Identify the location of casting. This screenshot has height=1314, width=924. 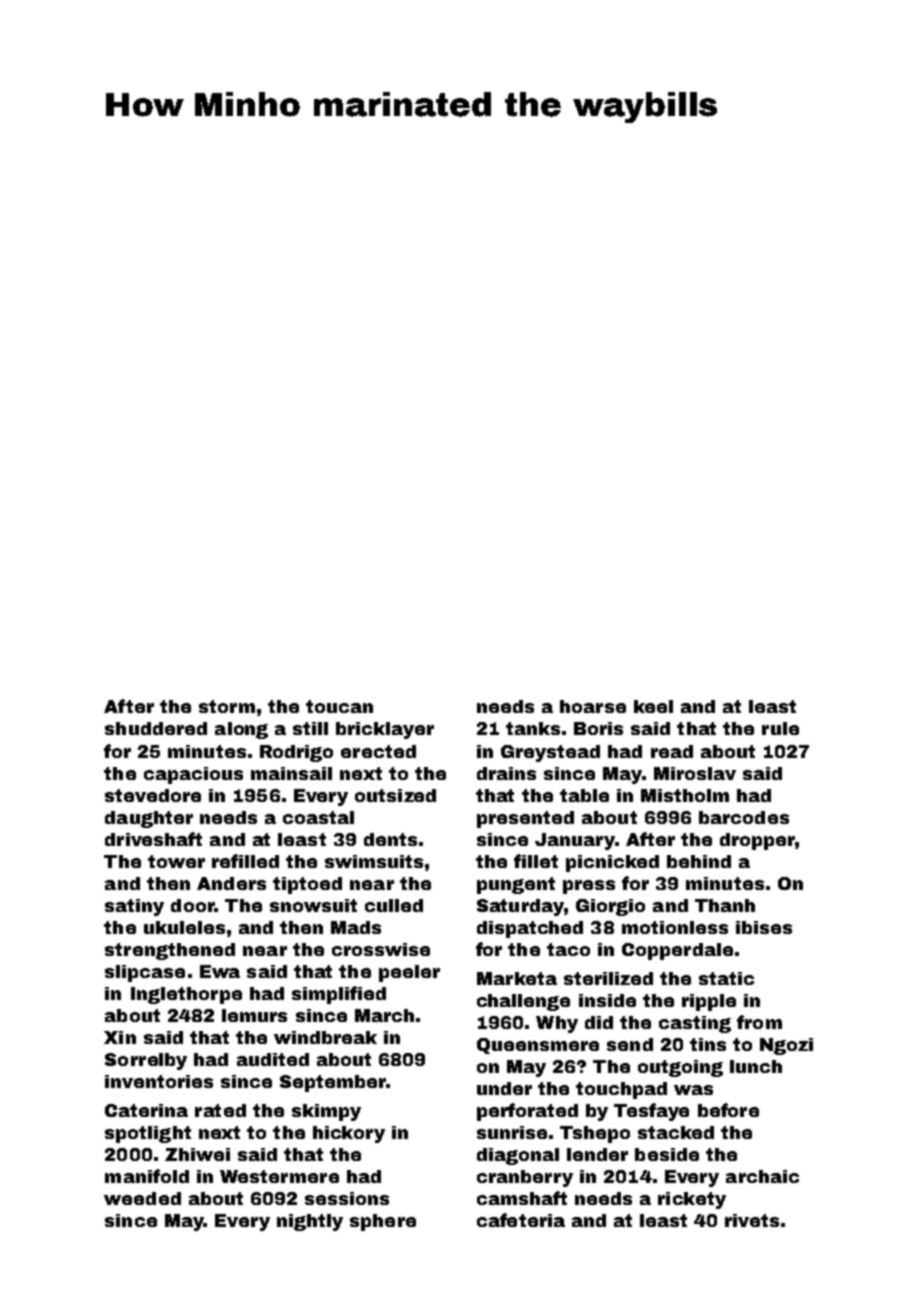
(695, 1024).
